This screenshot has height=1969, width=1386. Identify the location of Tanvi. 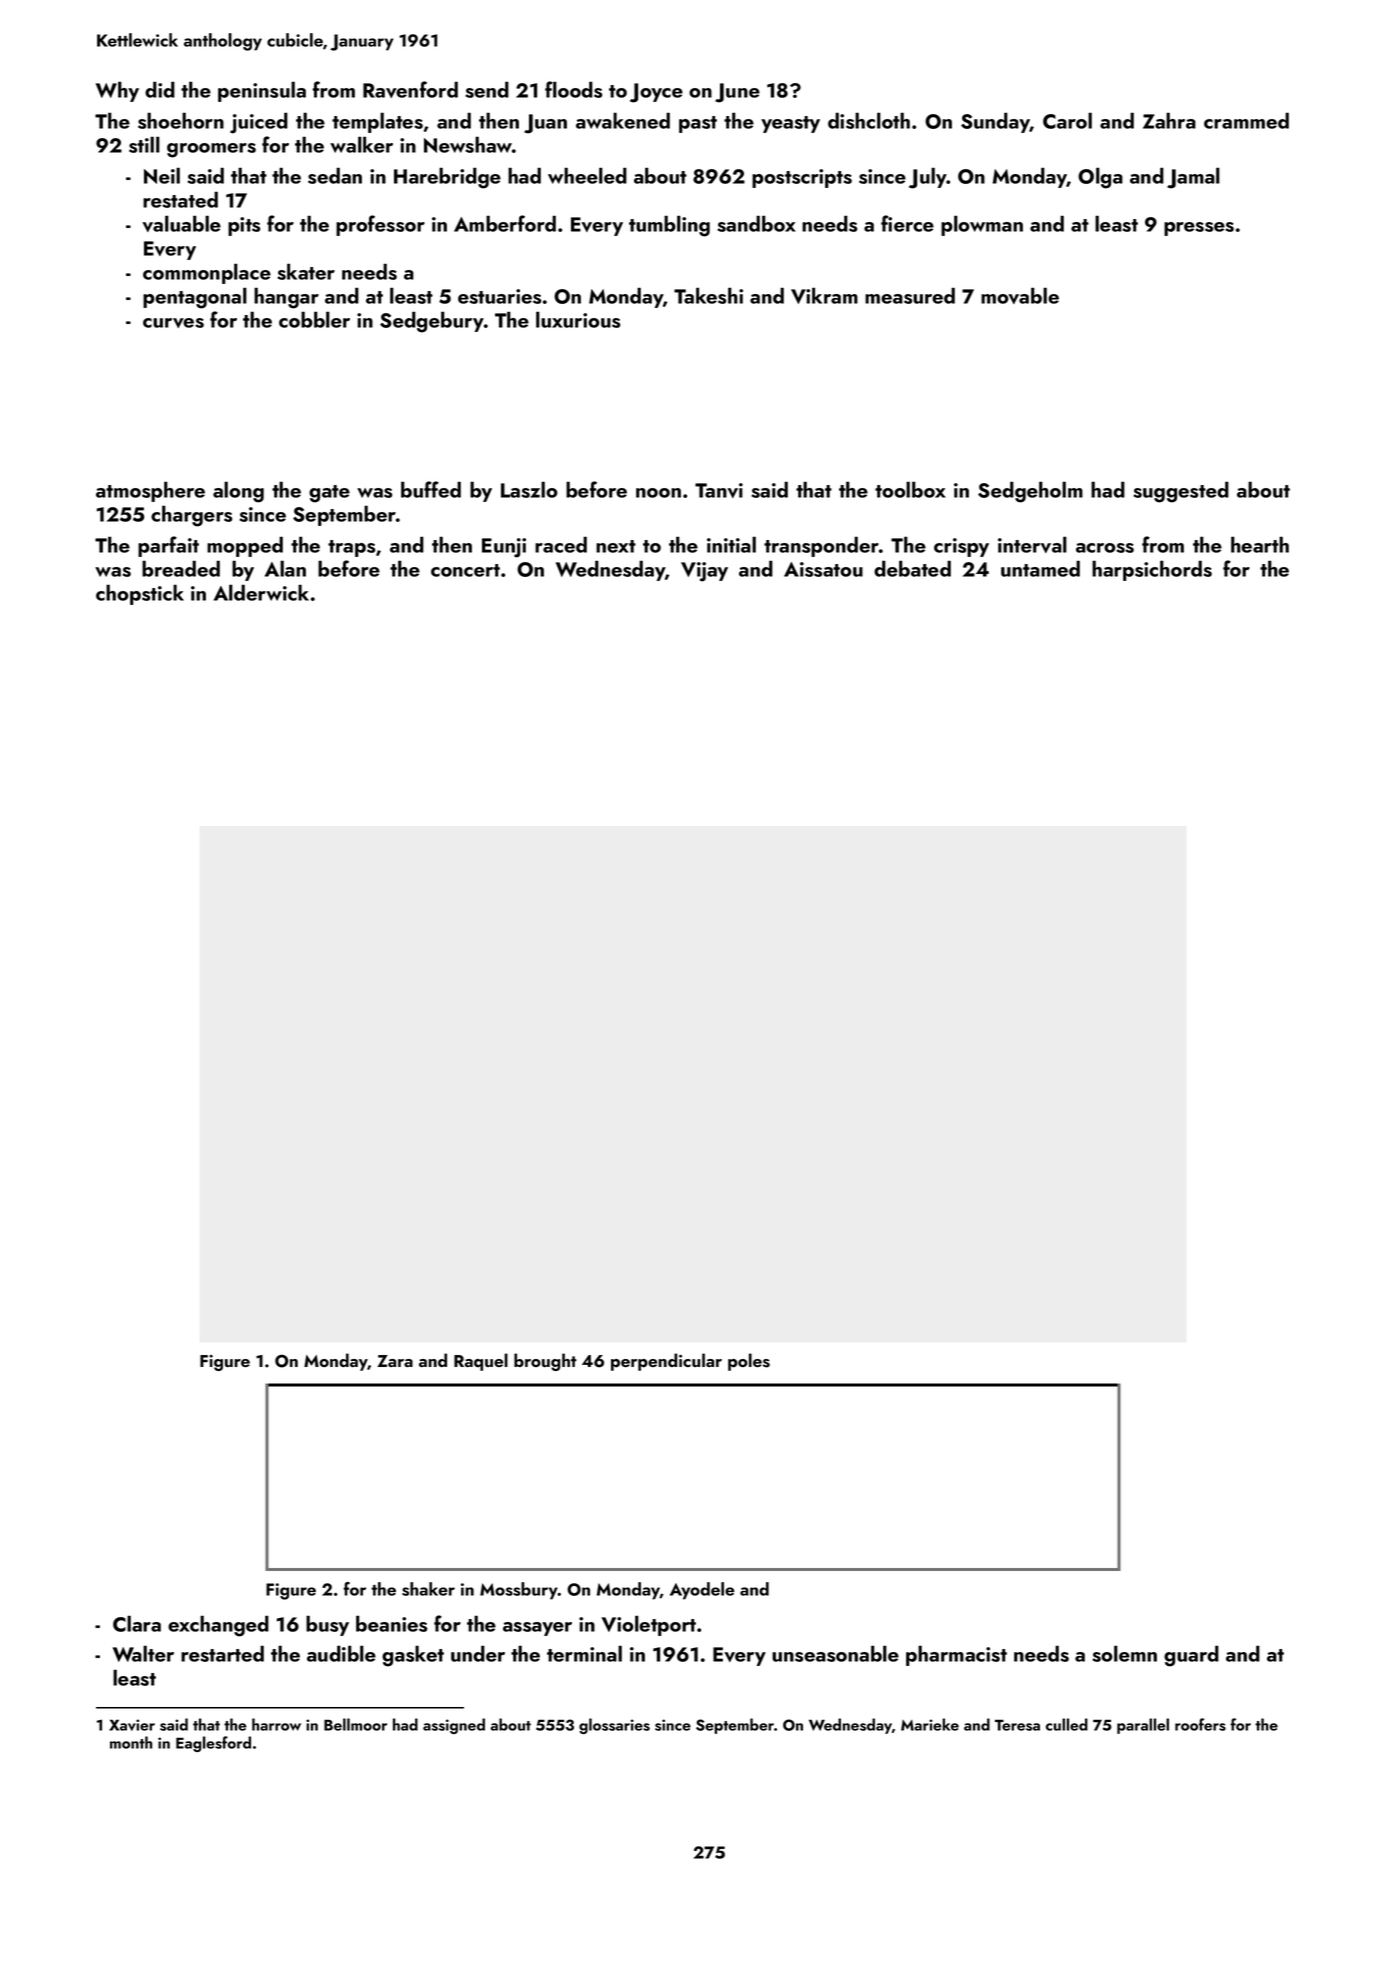
(719, 490).
